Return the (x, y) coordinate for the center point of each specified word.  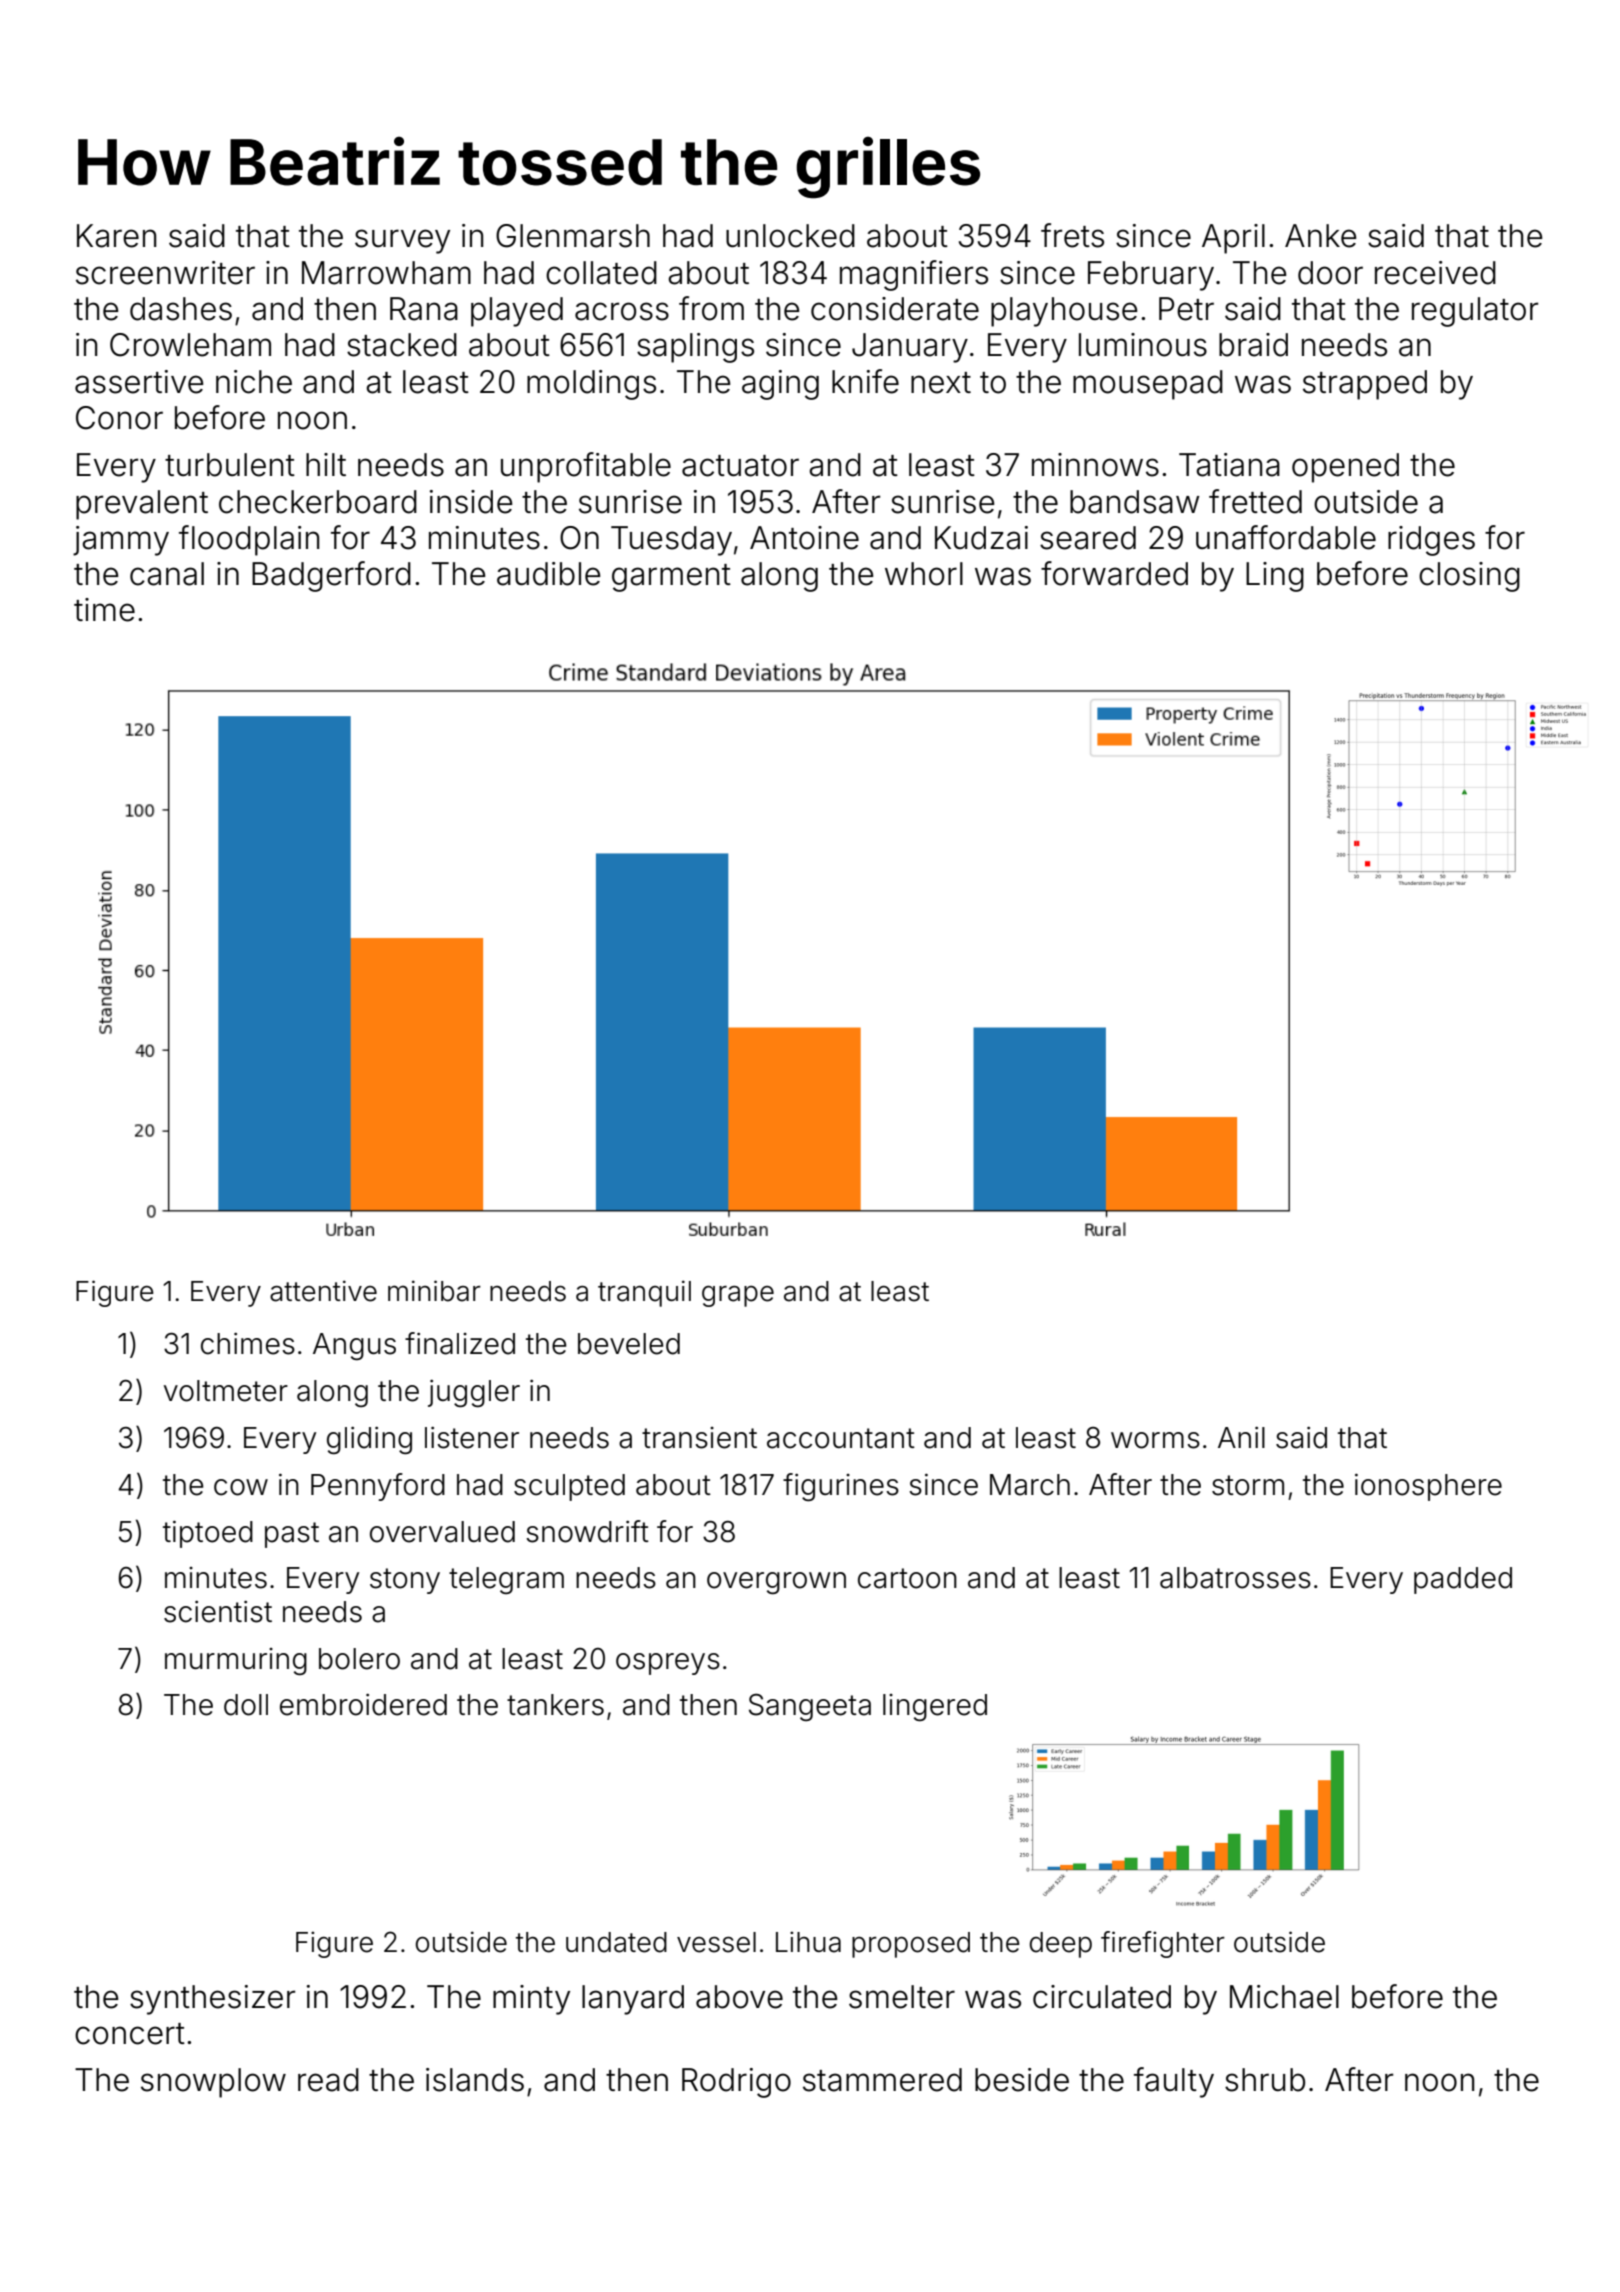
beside (1022, 2080)
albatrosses (1235, 1578)
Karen (116, 236)
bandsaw (1135, 502)
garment (671, 578)
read (328, 2080)
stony (405, 1581)
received (1435, 273)
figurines (841, 1487)
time (104, 610)
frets (1072, 235)
